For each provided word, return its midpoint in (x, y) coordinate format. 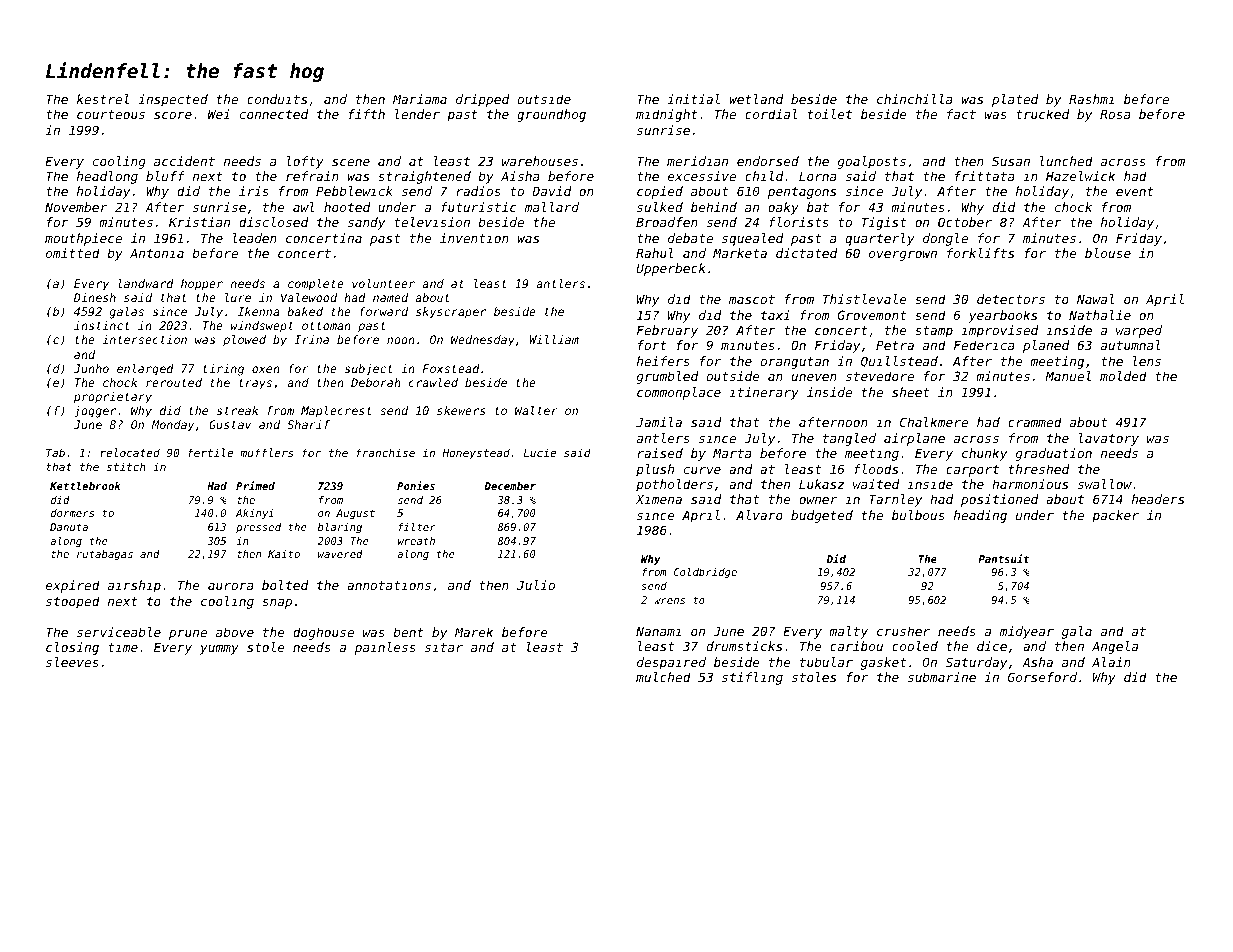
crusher (903, 631)
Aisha (520, 176)
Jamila (659, 422)
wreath (416, 541)
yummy (219, 650)
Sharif (308, 424)
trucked (1042, 114)
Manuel (1068, 376)
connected (274, 114)
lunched (1066, 161)
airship (134, 586)
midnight (667, 115)
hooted (347, 207)
